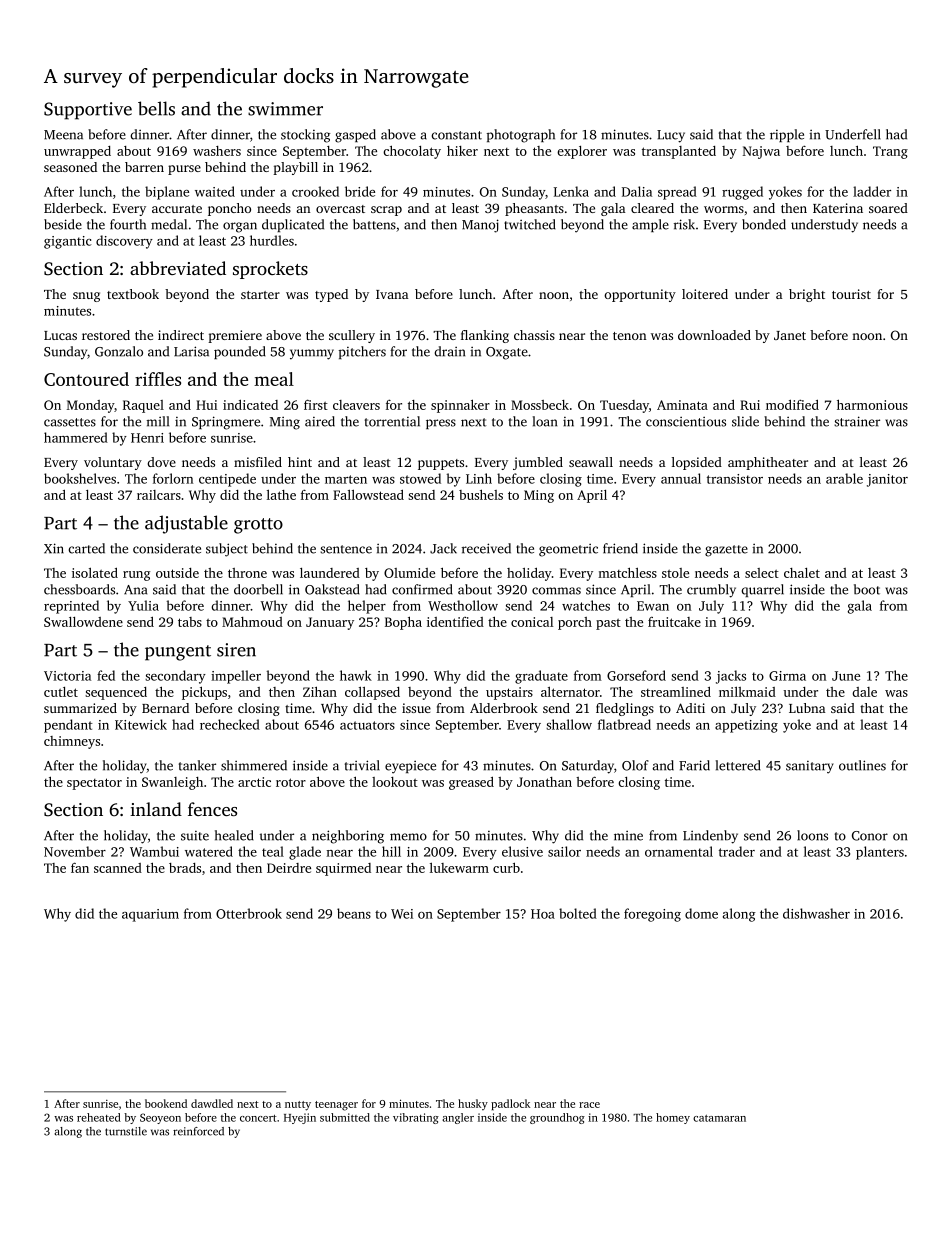 This screenshot has height=1233, width=952. What do you see at coordinates (521, 136) in the screenshot?
I see `photograph` at bounding box center [521, 136].
